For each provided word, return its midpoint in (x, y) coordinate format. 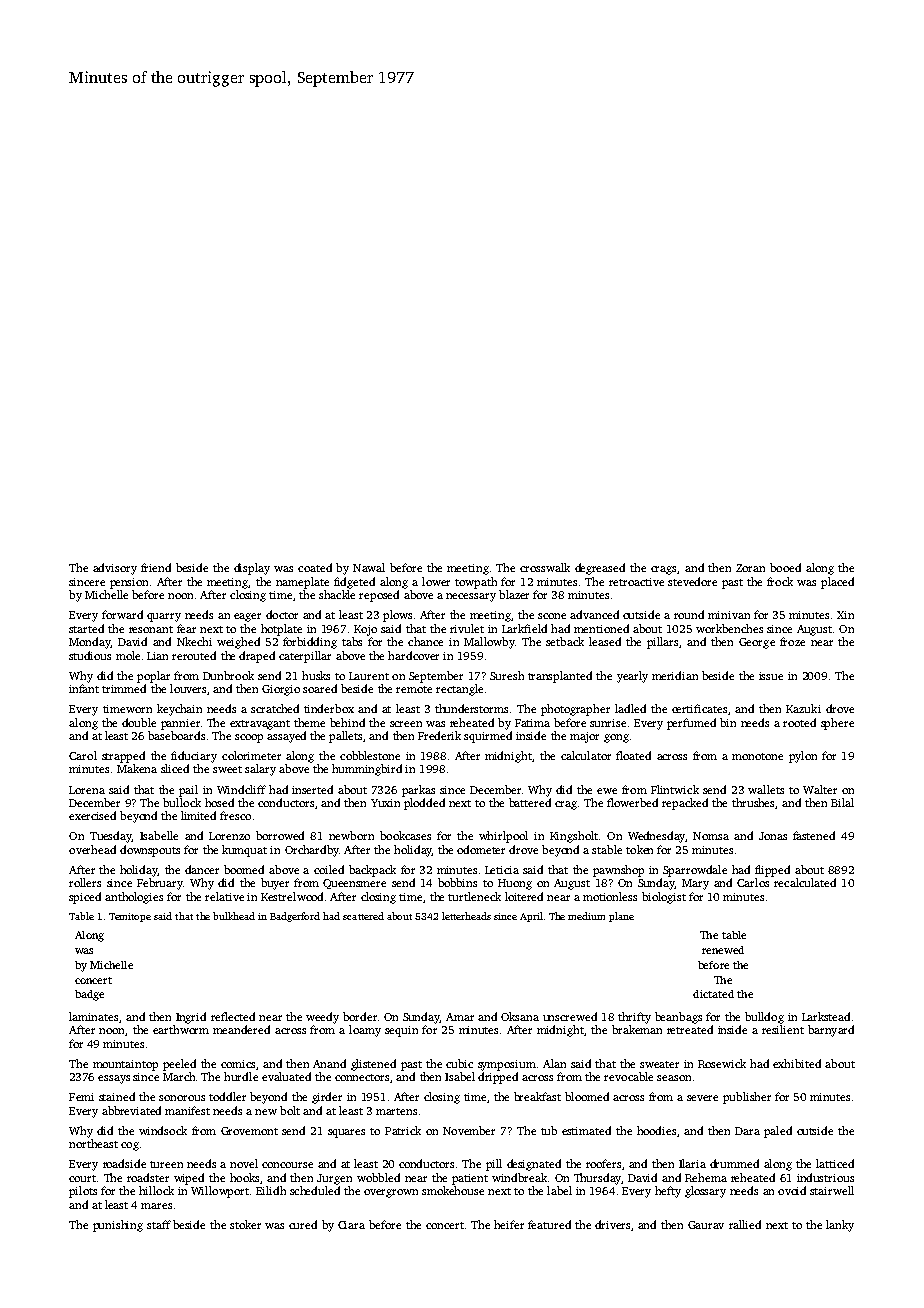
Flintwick (675, 789)
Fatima (532, 723)
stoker (245, 1224)
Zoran (750, 568)
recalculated (805, 882)
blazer (514, 594)
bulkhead (234, 916)
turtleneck (474, 896)
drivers (612, 1224)
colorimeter (251, 755)
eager (247, 617)
